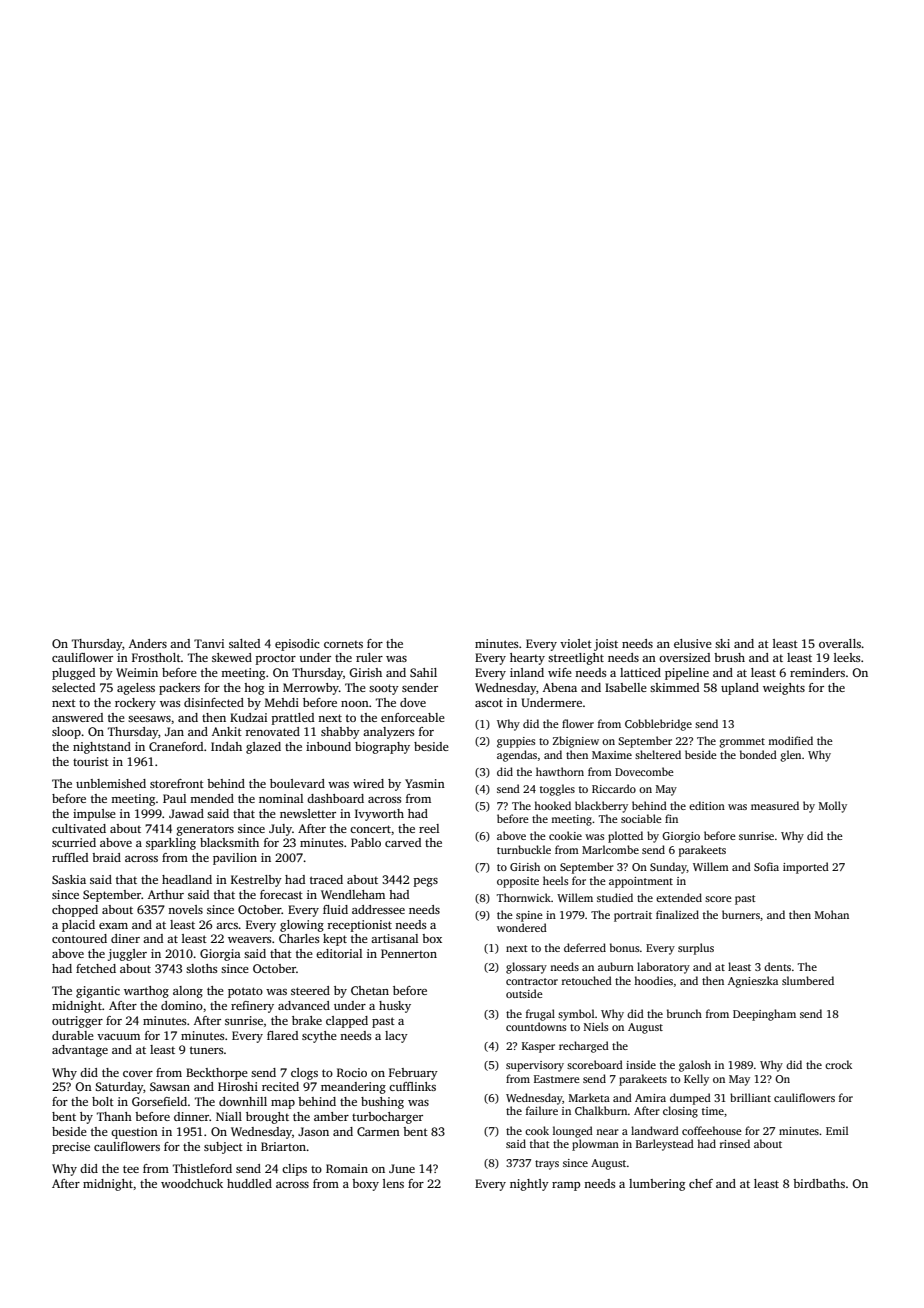 This screenshot has height=1308, width=924. What do you see at coordinates (343, 644) in the screenshot?
I see `cornets` at bounding box center [343, 644].
